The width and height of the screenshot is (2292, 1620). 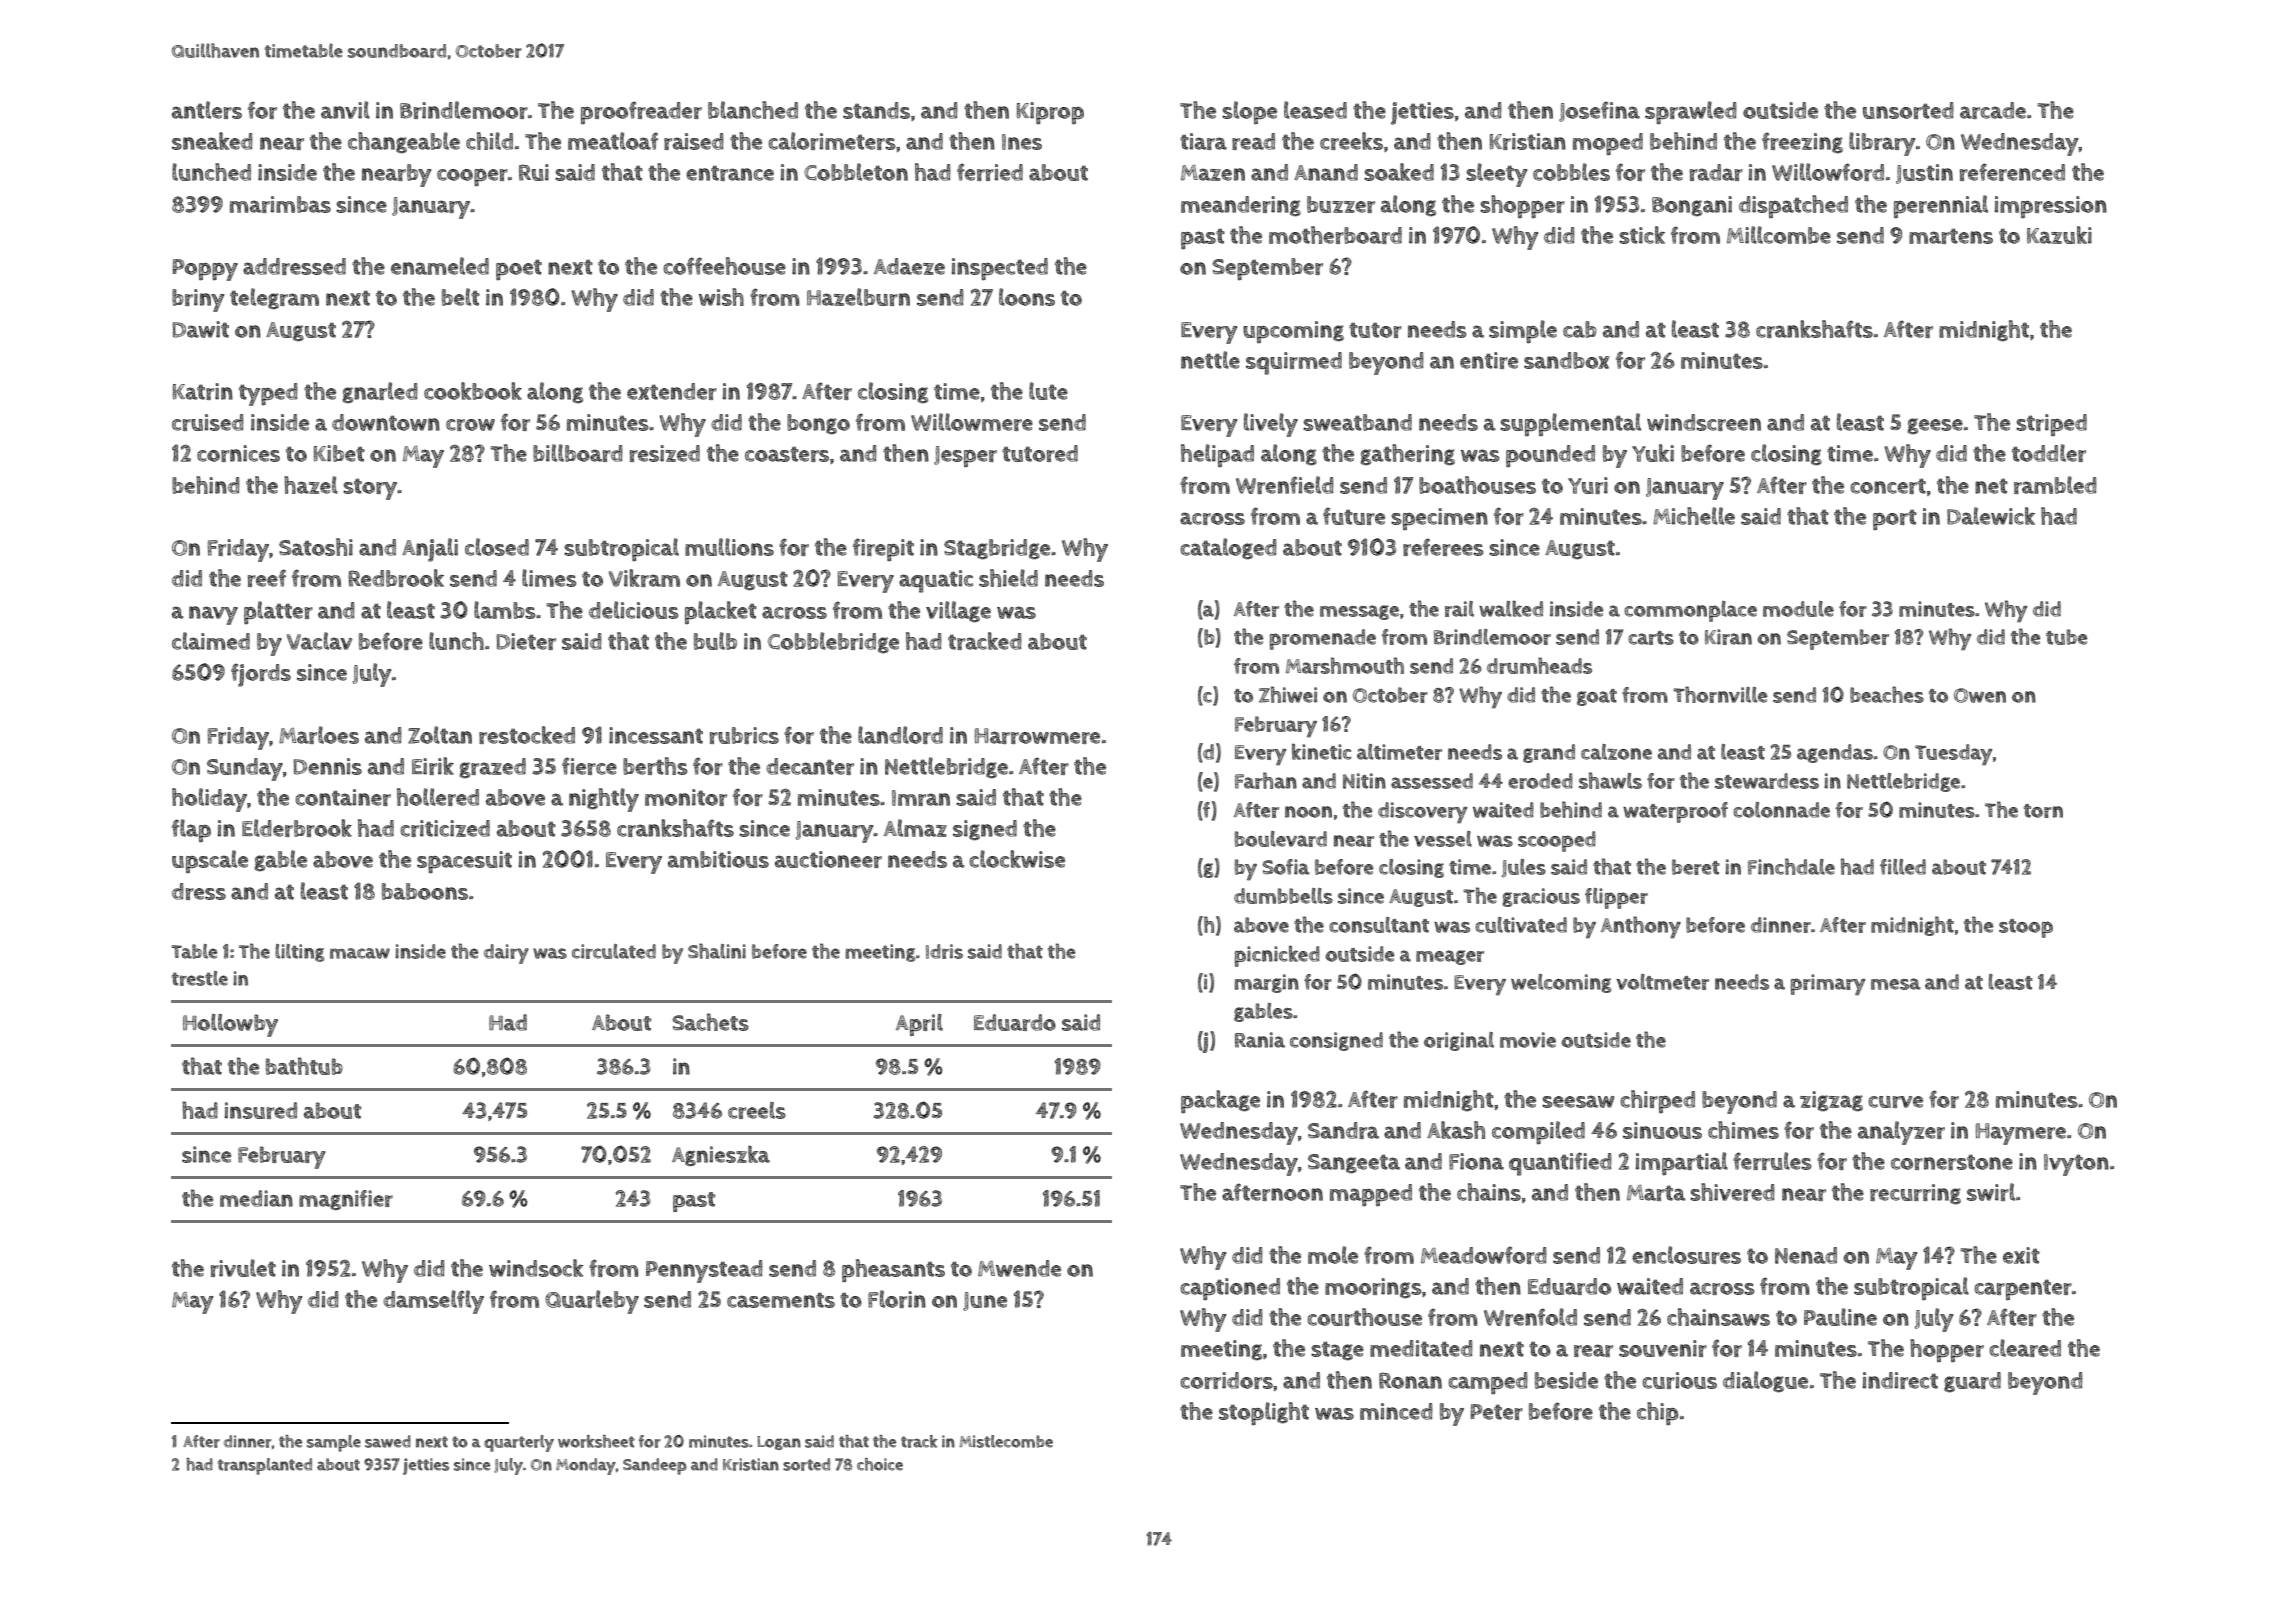 What do you see at coordinates (345, 110) in the screenshot?
I see `anvil` at bounding box center [345, 110].
